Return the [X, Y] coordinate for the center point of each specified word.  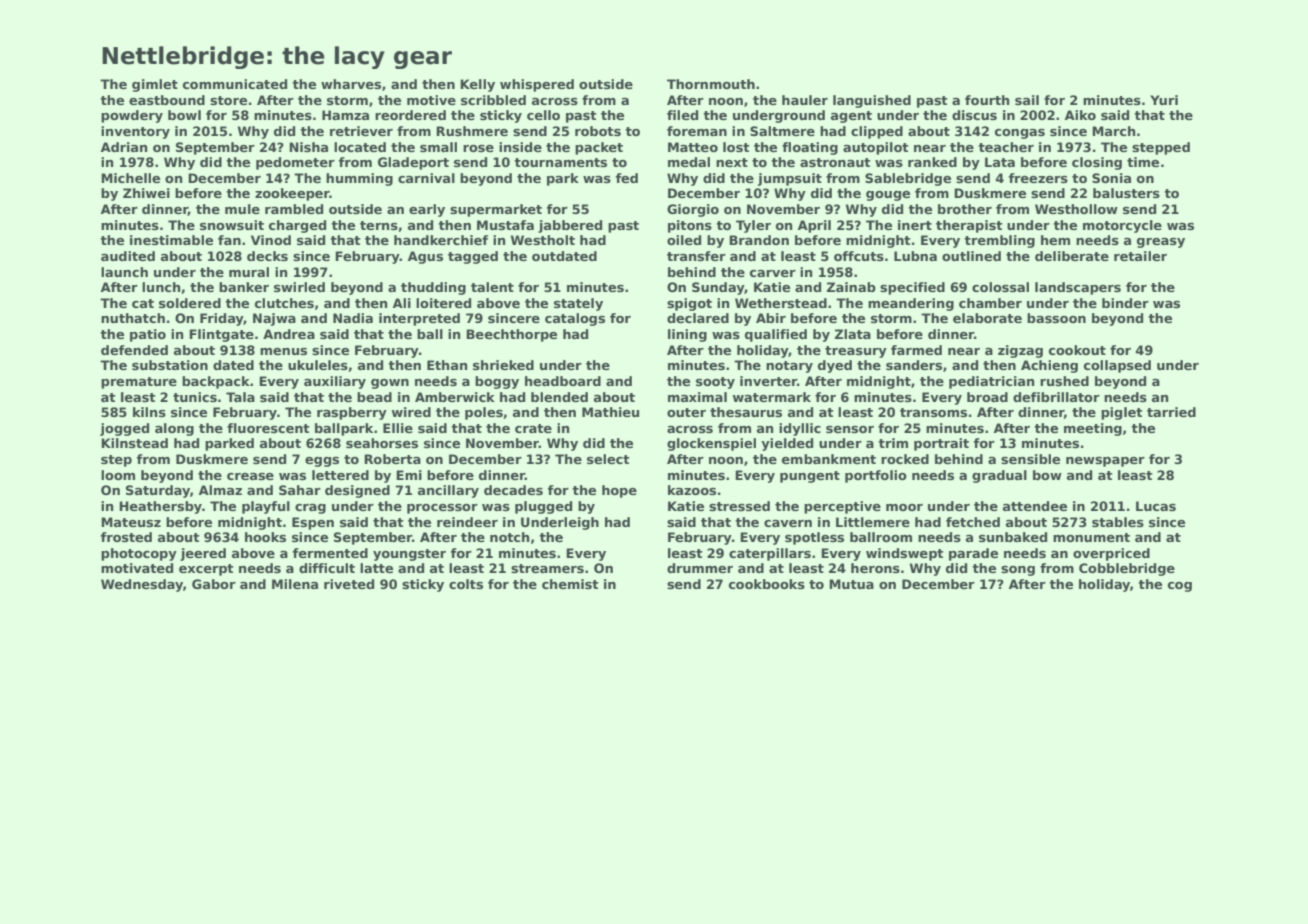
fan [229, 240]
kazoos [692, 490]
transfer [696, 256]
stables [1118, 522]
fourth [987, 100]
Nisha [308, 147]
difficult [327, 568]
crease [250, 476]
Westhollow [1076, 209]
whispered [537, 85]
